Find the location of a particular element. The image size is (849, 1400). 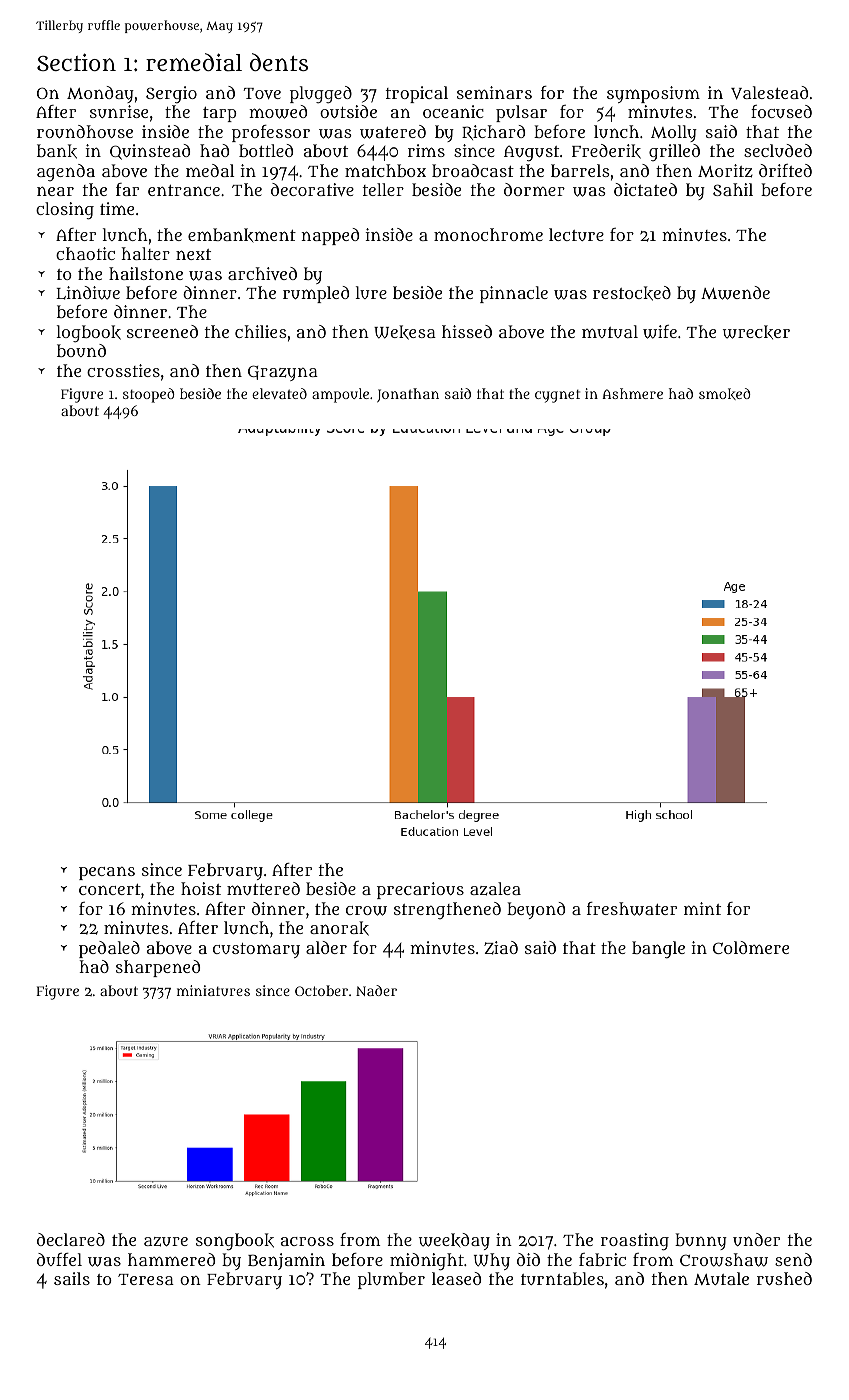

leased is located at coordinates (456, 1278).
